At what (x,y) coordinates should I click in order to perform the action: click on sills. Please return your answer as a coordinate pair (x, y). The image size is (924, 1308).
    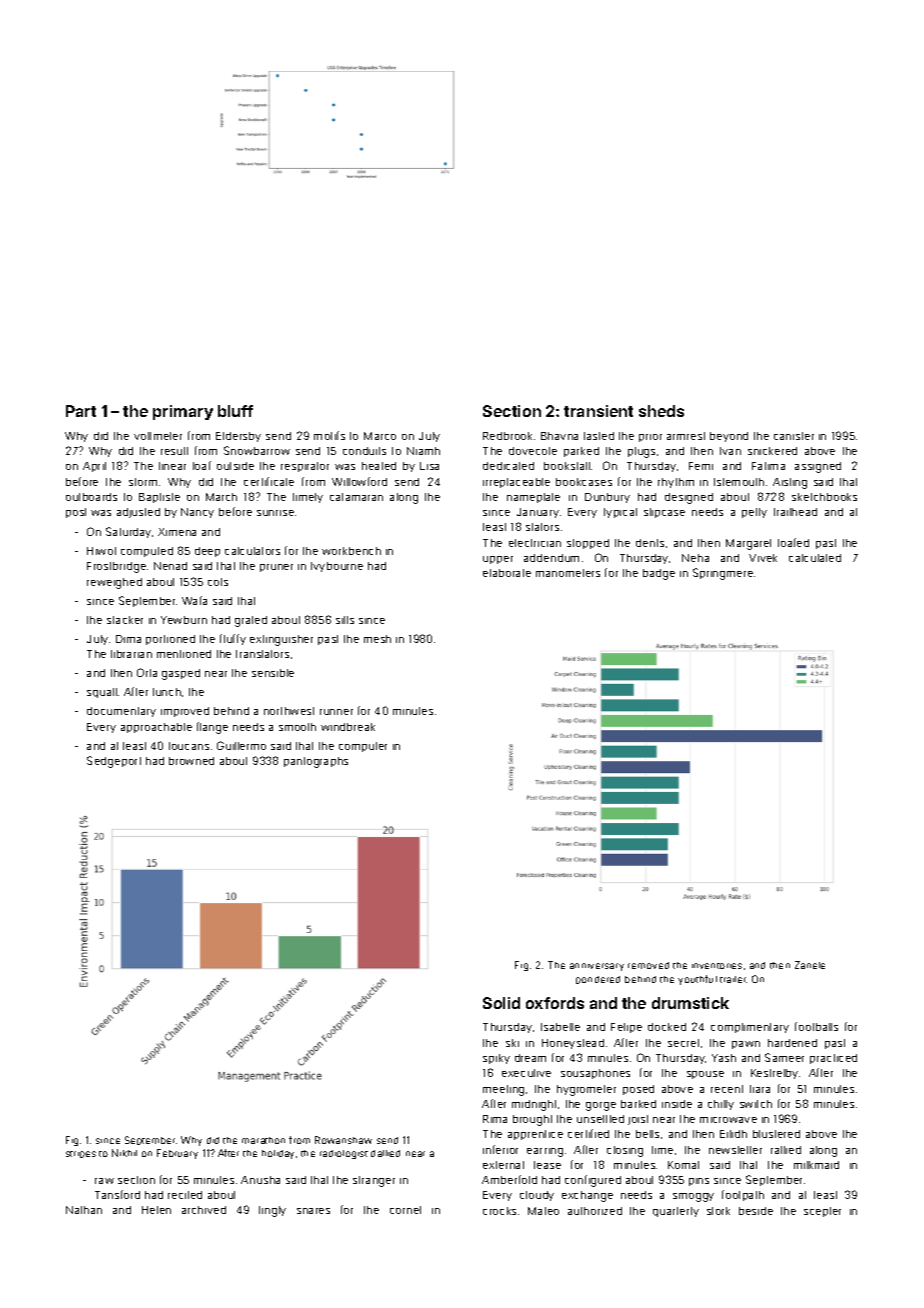
    Looking at the image, I should click on (345, 620).
